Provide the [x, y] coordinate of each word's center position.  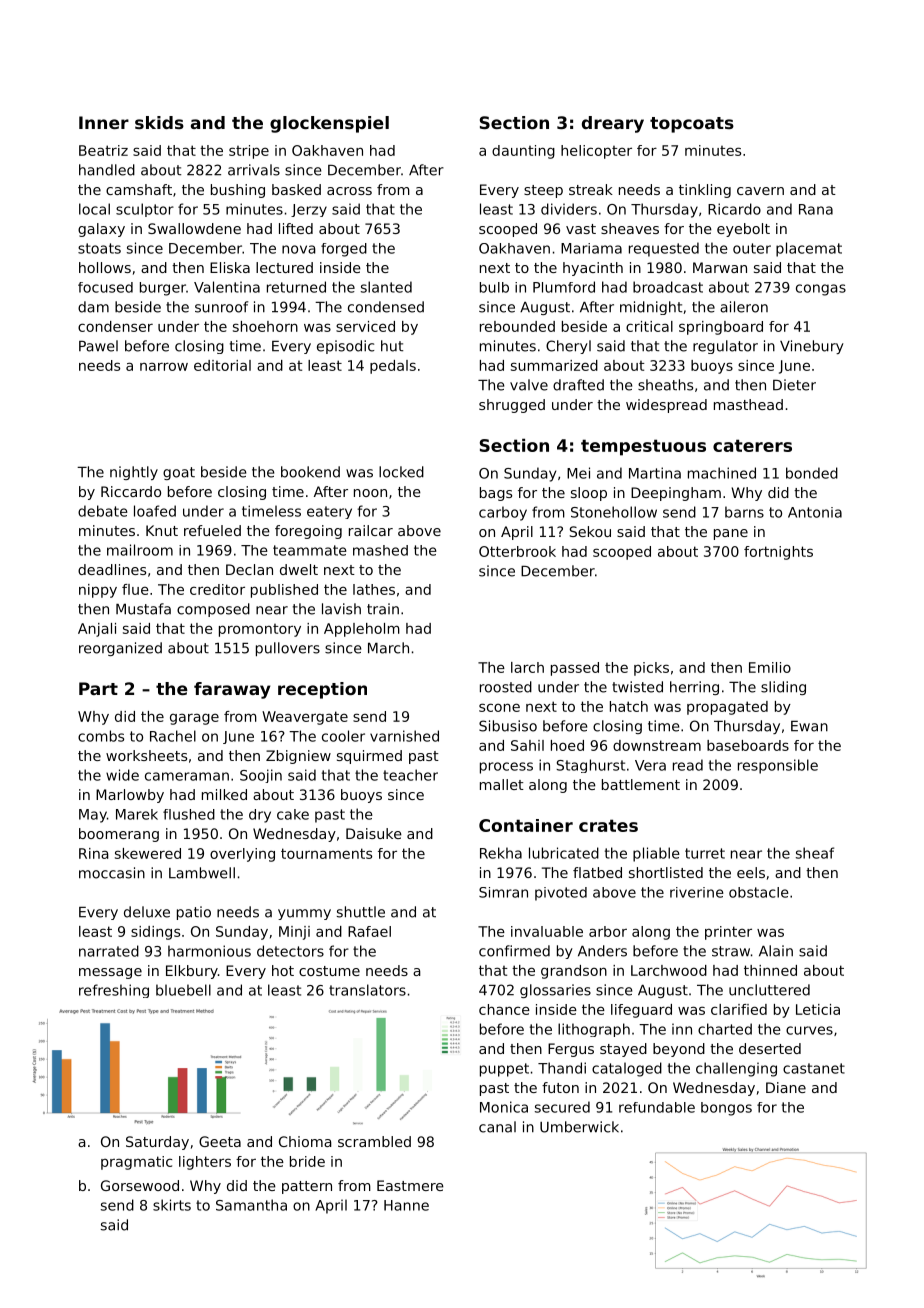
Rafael [369, 931]
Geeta [220, 1141]
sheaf [815, 853]
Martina [655, 473]
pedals [393, 367]
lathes [374, 589]
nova [299, 249]
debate [103, 511]
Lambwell [202, 873]
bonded [812, 473]
